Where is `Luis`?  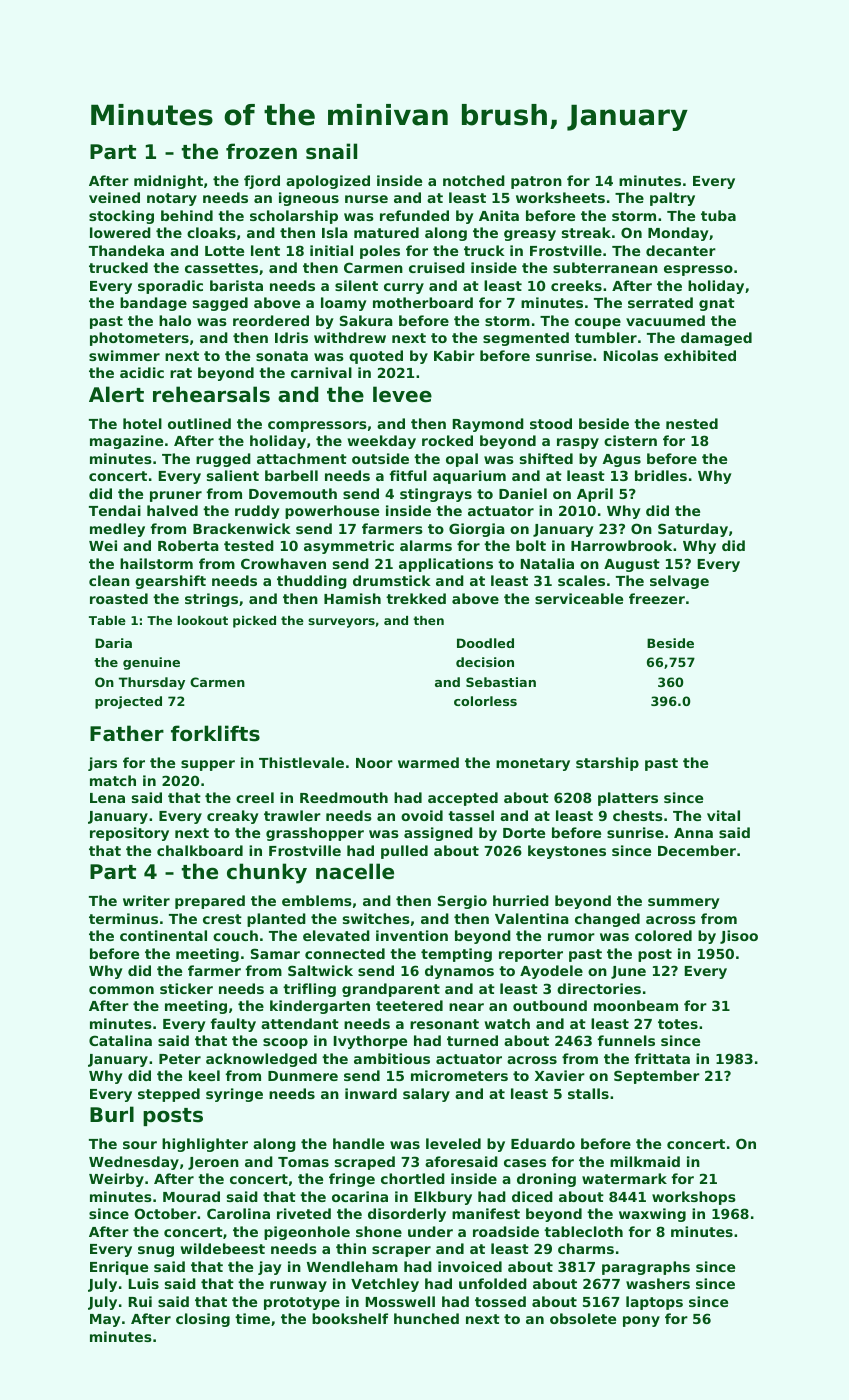 Luis is located at coordinates (144, 1283).
